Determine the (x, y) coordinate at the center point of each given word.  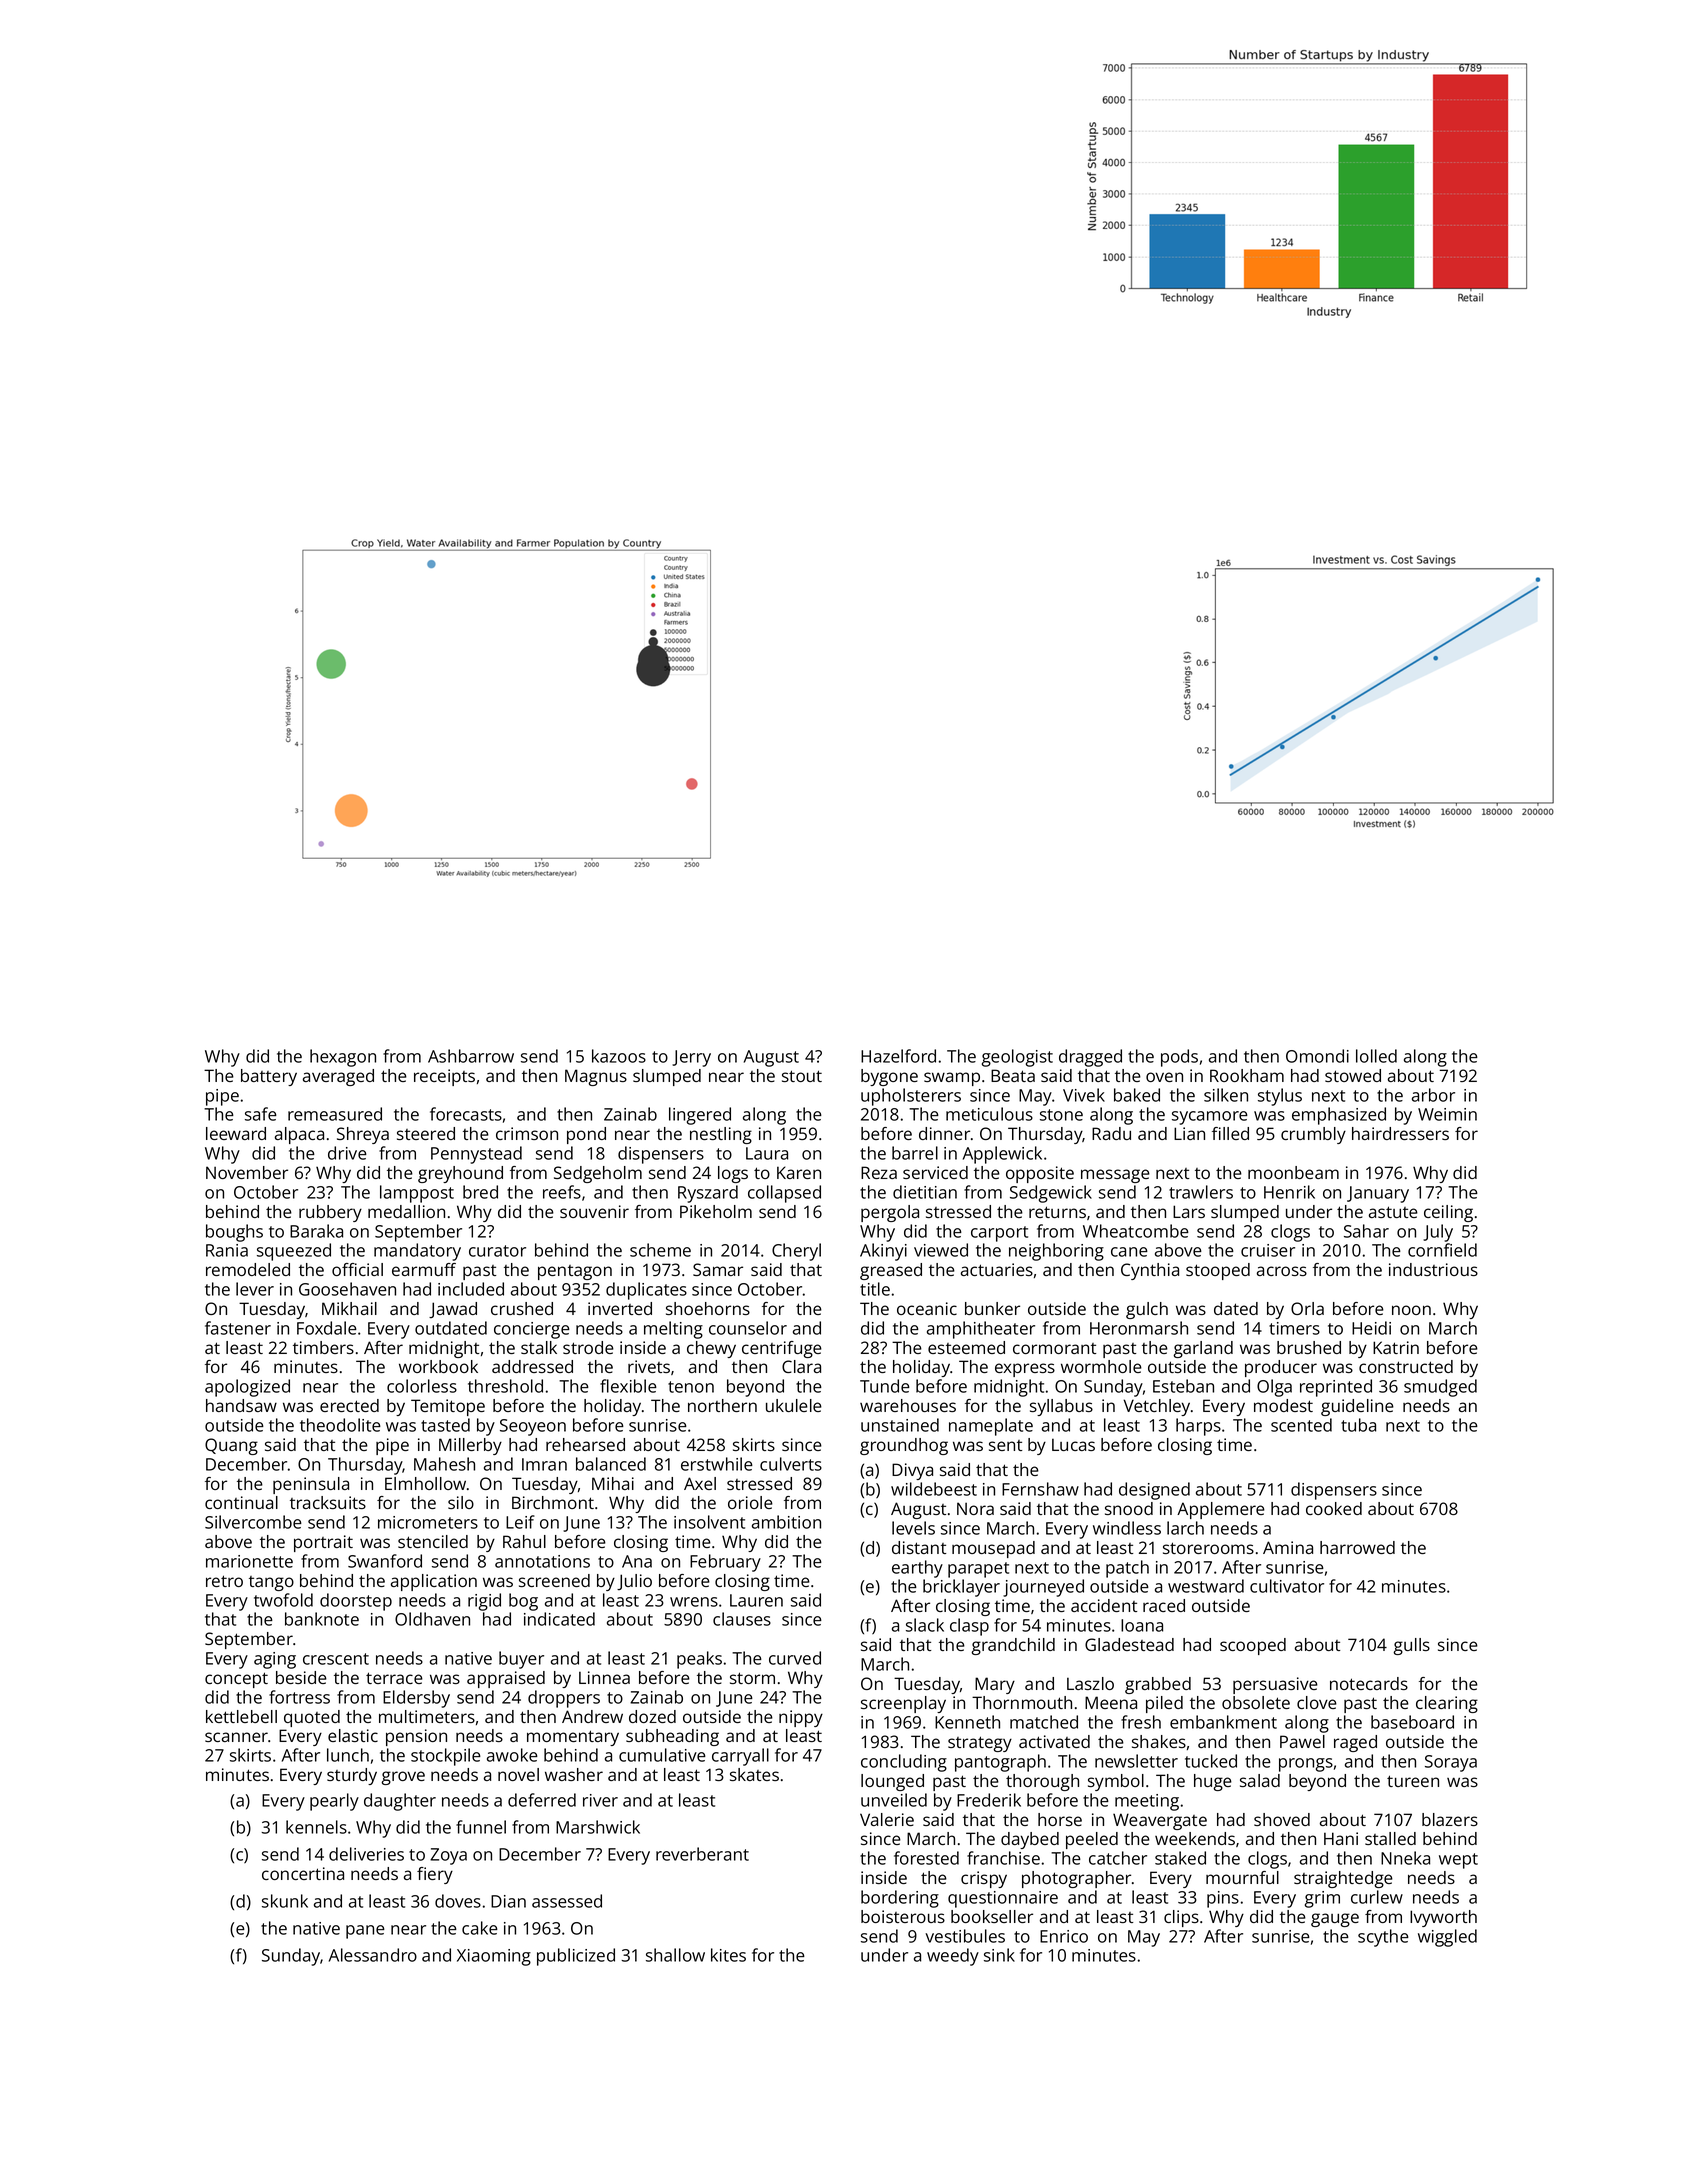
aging (275, 1660)
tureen (1413, 1781)
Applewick (1002, 1155)
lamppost (417, 1194)
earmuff (424, 1269)
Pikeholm (716, 1211)
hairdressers (1400, 1133)
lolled (1376, 1056)
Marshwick (598, 1827)
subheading (672, 1737)
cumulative (662, 1755)
